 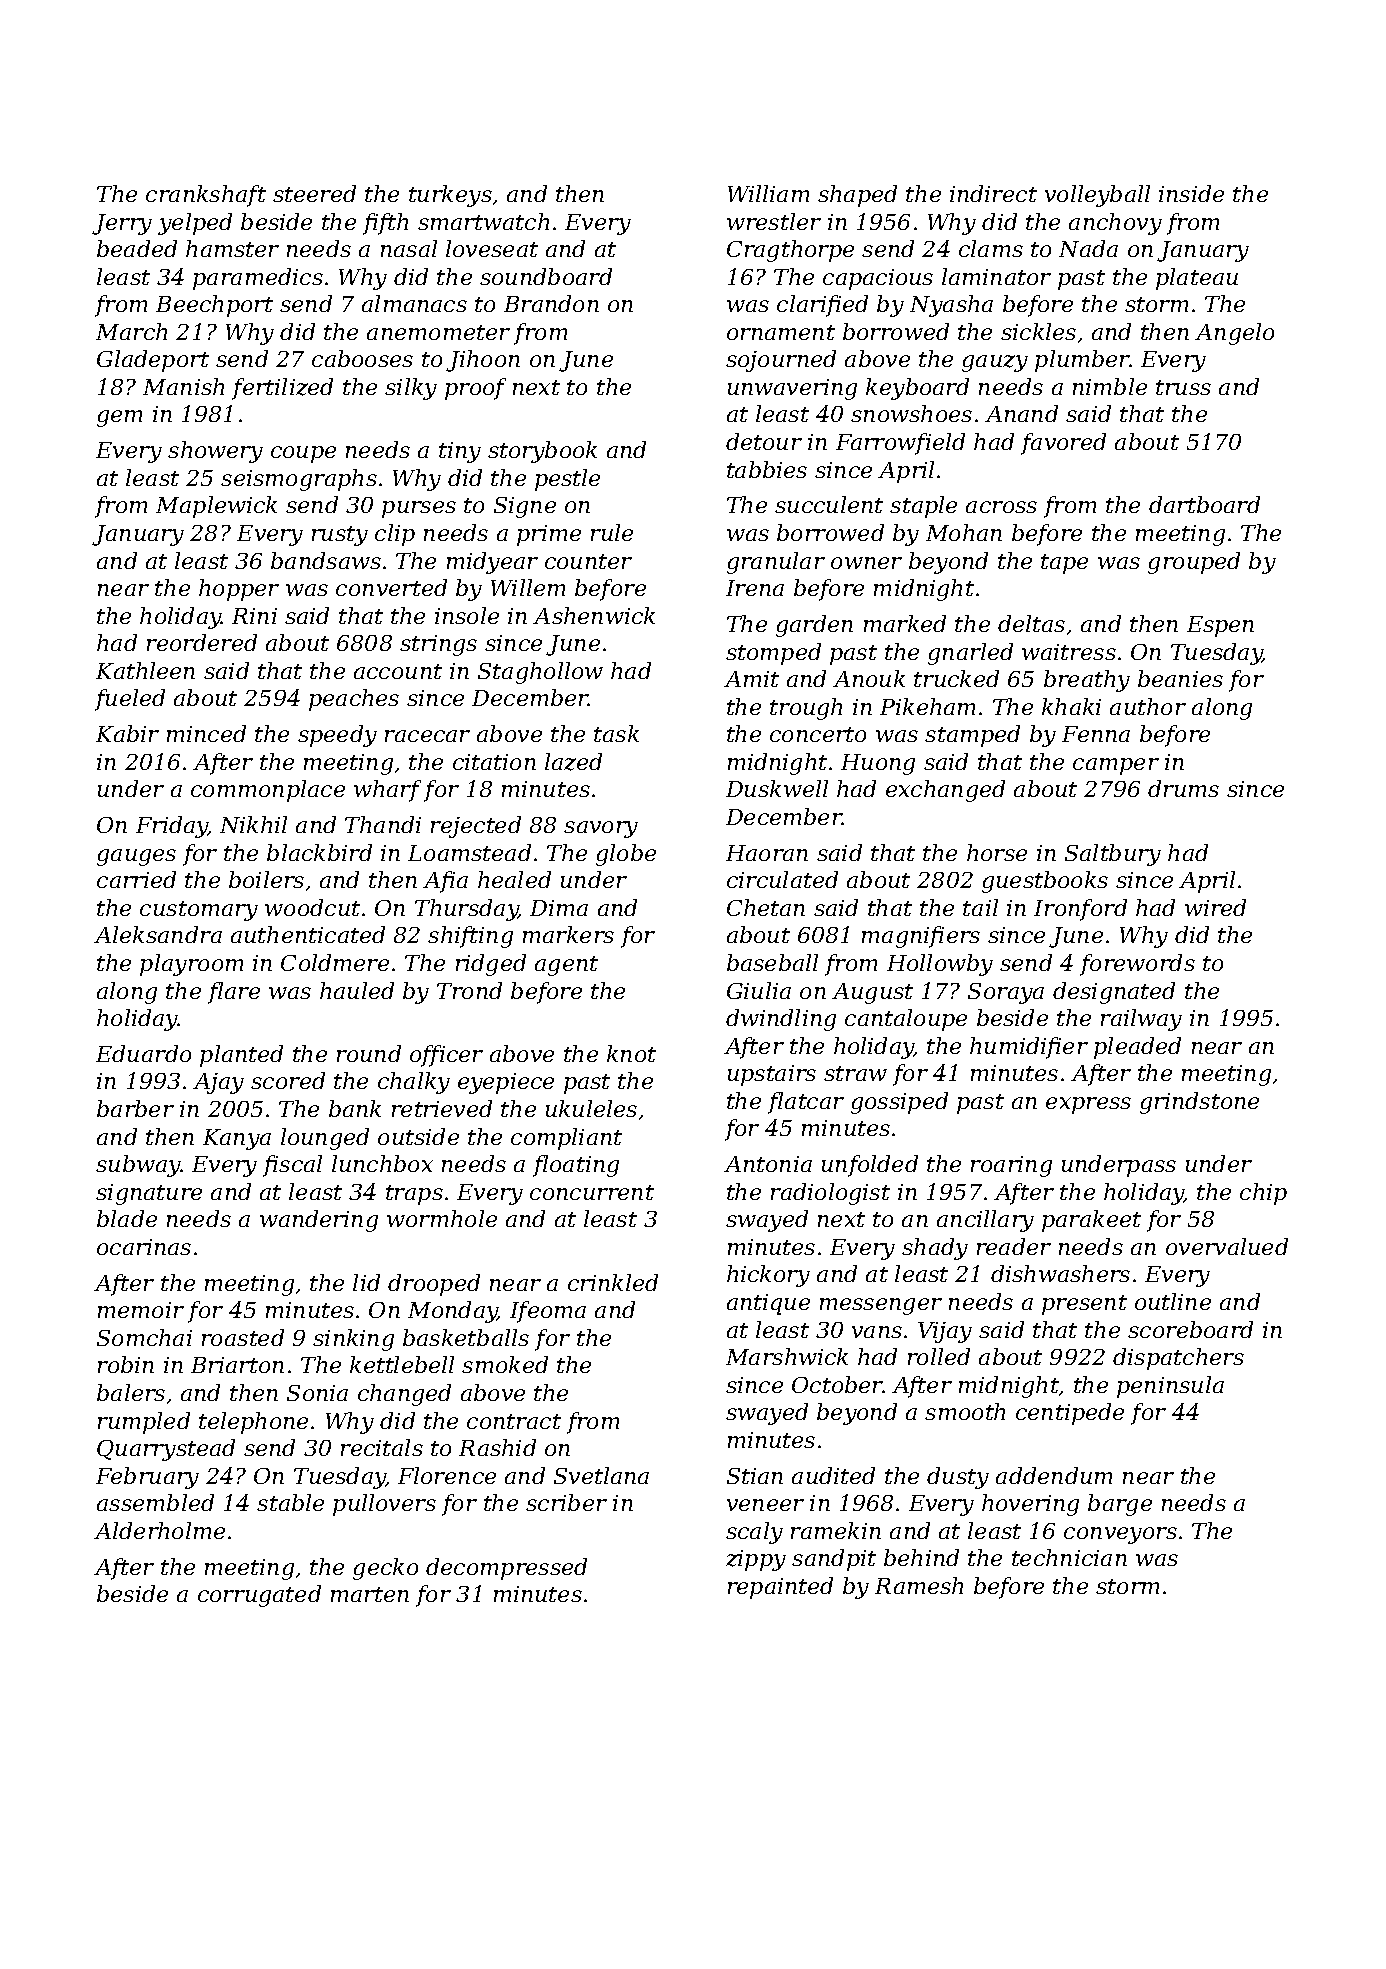 I want to click on inside, so click(x=1191, y=193).
